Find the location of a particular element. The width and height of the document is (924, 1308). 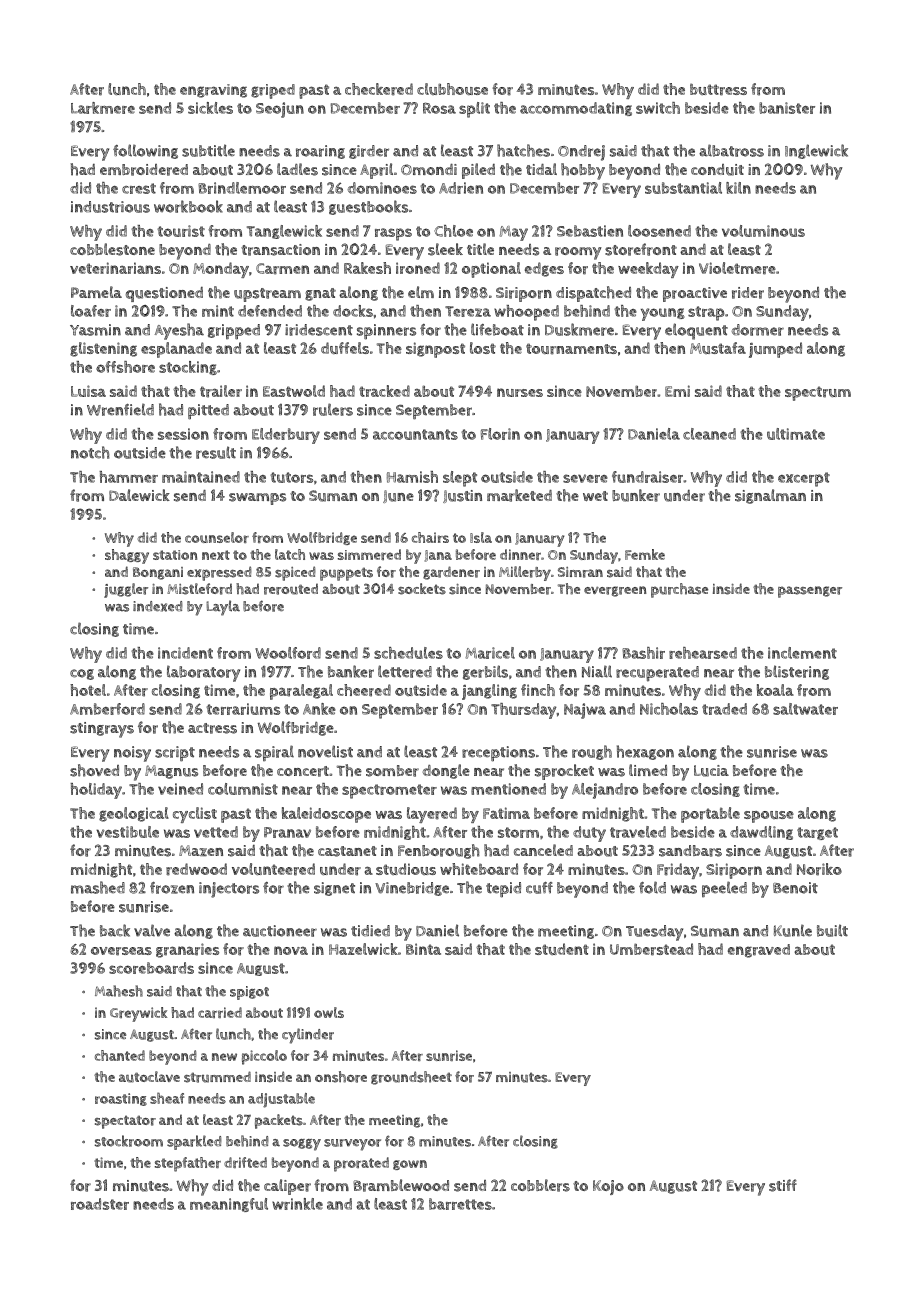

rulers is located at coordinates (333, 409).
